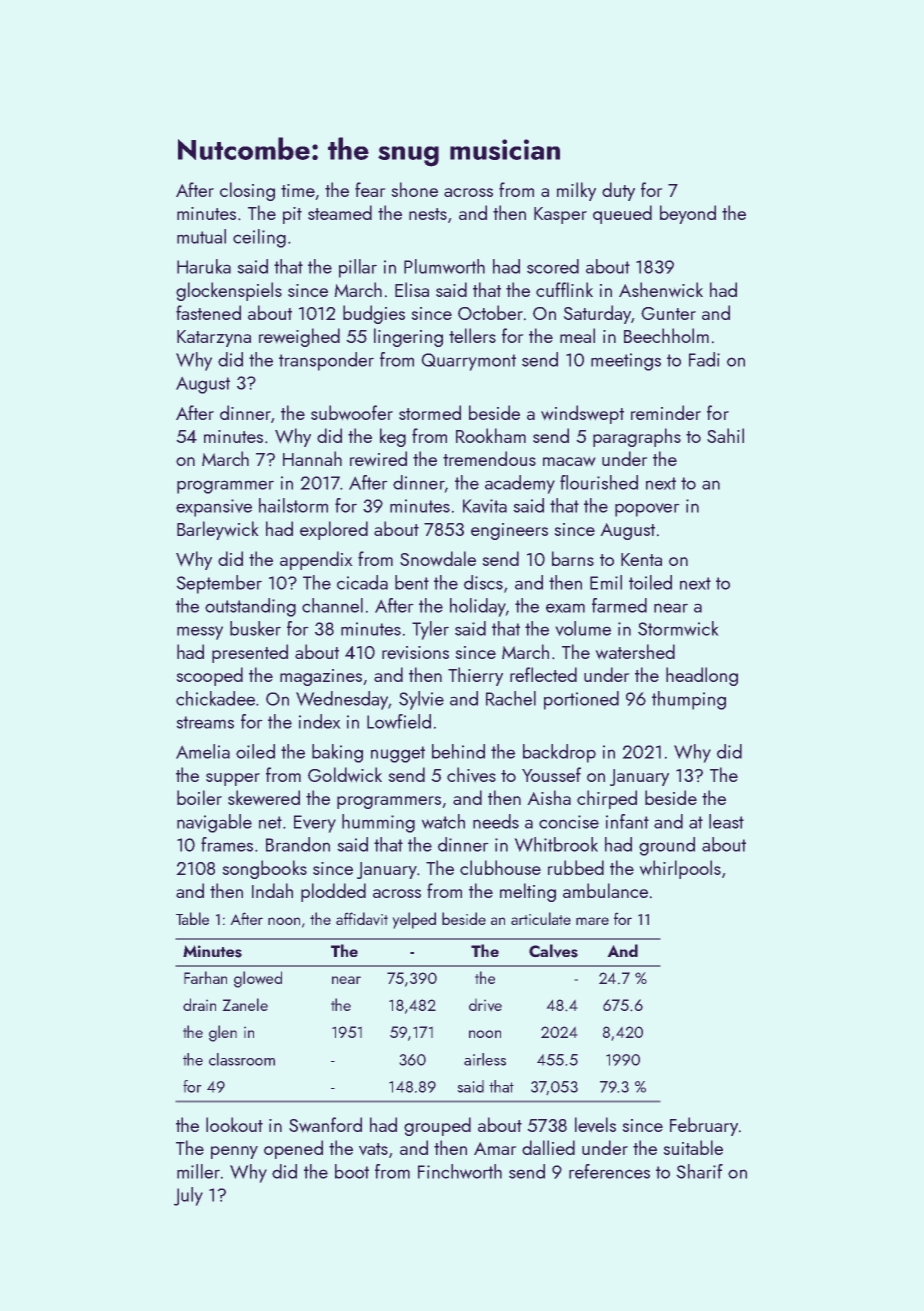 The height and width of the screenshot is (1311, 924). I want to click on Barleywick, so click(218, 530).
